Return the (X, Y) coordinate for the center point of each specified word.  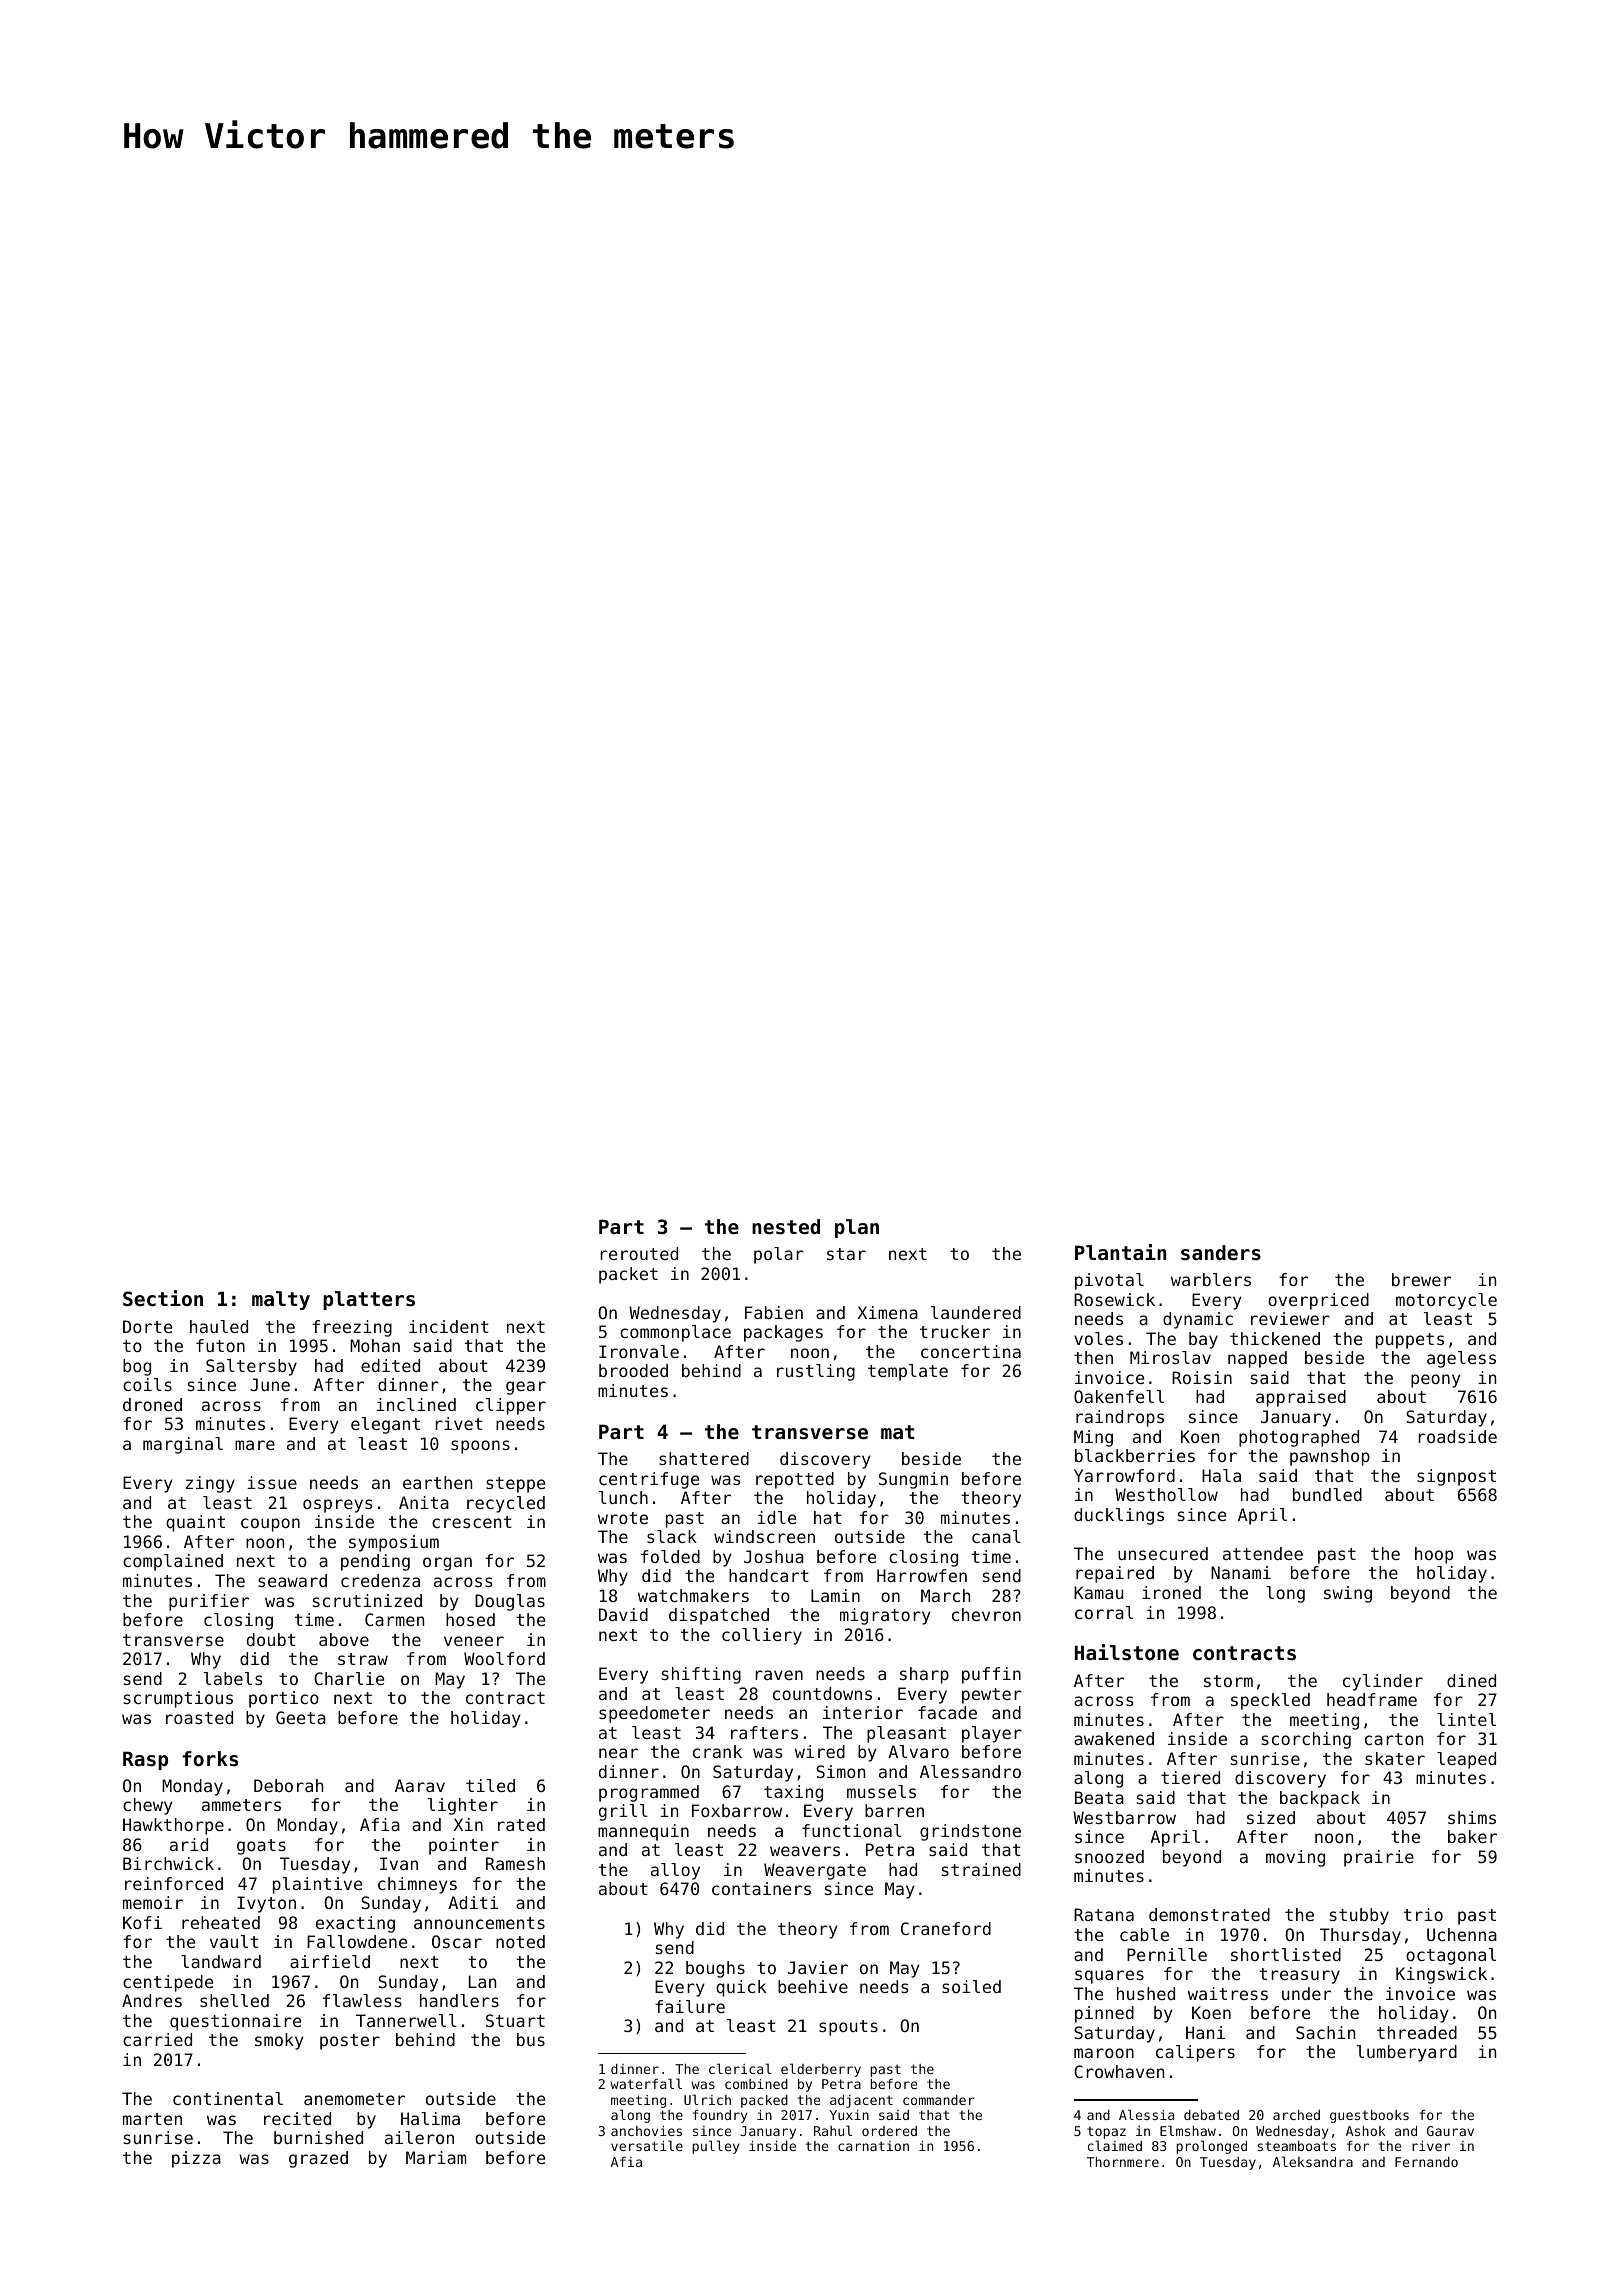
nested (786, 1227)
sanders (1221, 1253)
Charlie (349, 1678)
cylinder (1383, 1682)
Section (163, 1298)
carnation (873, 2146)
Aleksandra (1313, 2161)
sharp (924, 1675)
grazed (318, 2159)
